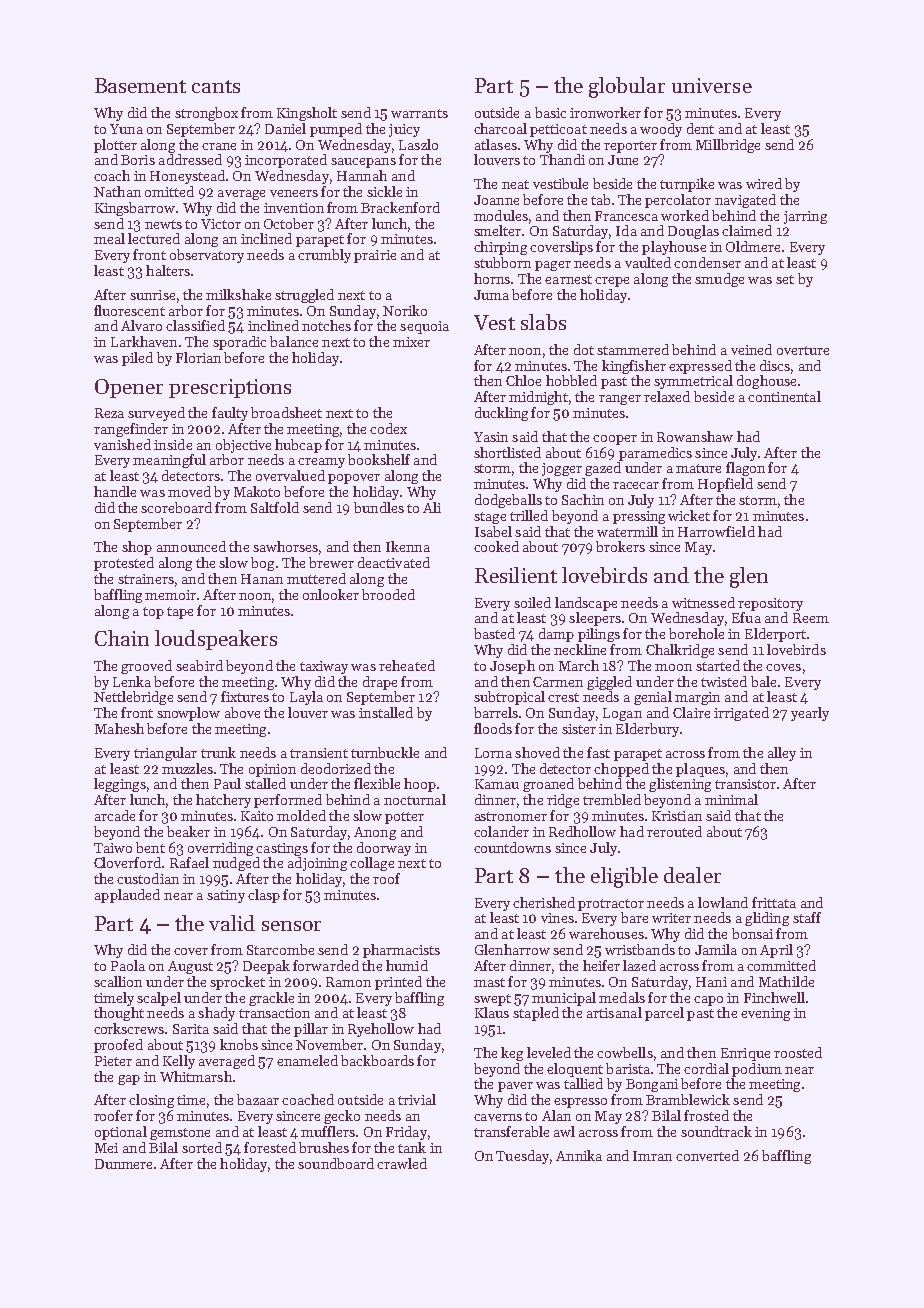  What do you see at coordinates (363, 163) in the screenshot?
I see `saucepans` at bounding box center [363, 163].
